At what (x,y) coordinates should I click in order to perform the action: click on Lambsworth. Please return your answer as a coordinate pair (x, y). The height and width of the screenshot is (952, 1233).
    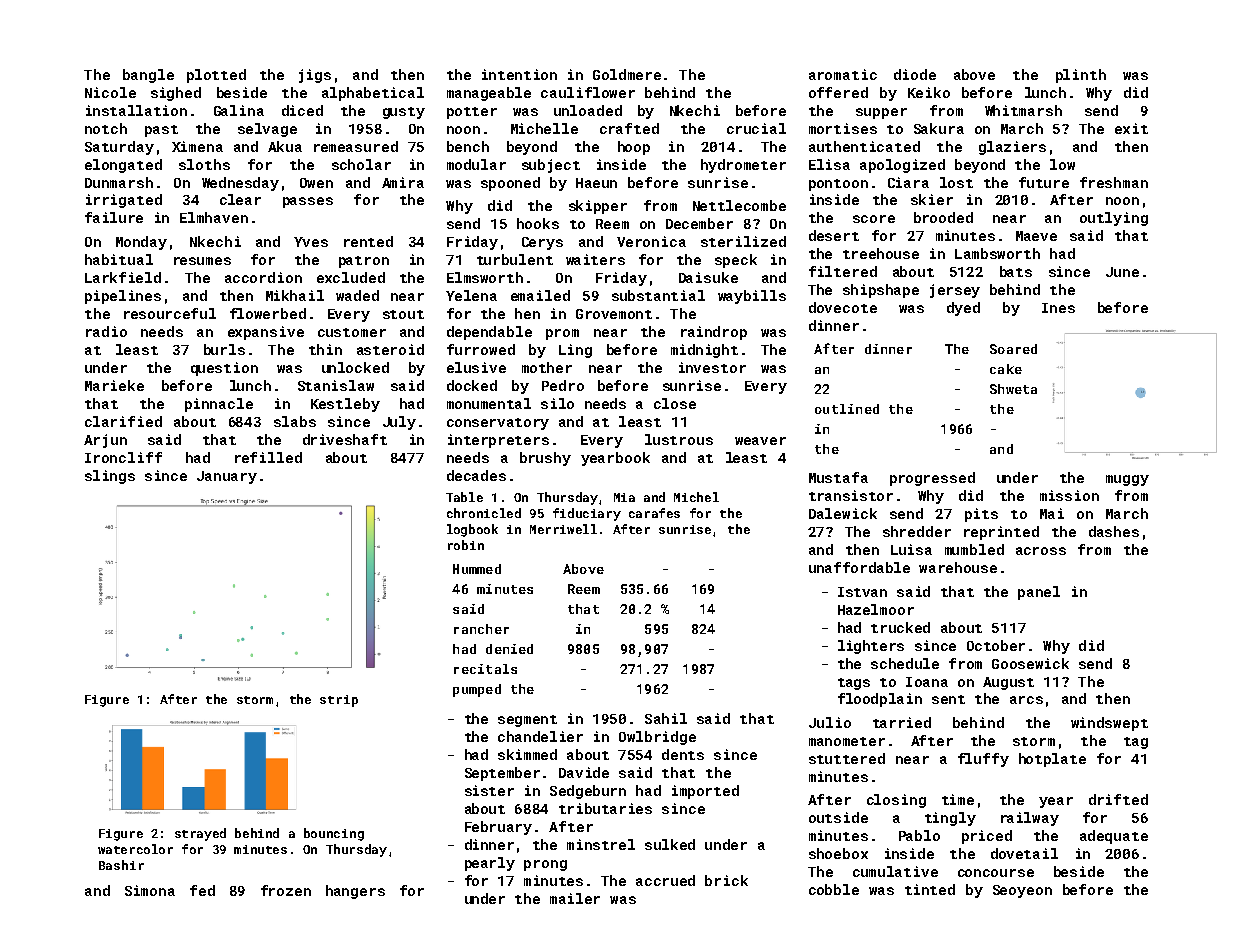
    Looking at the image, I should click on (997, 253).
